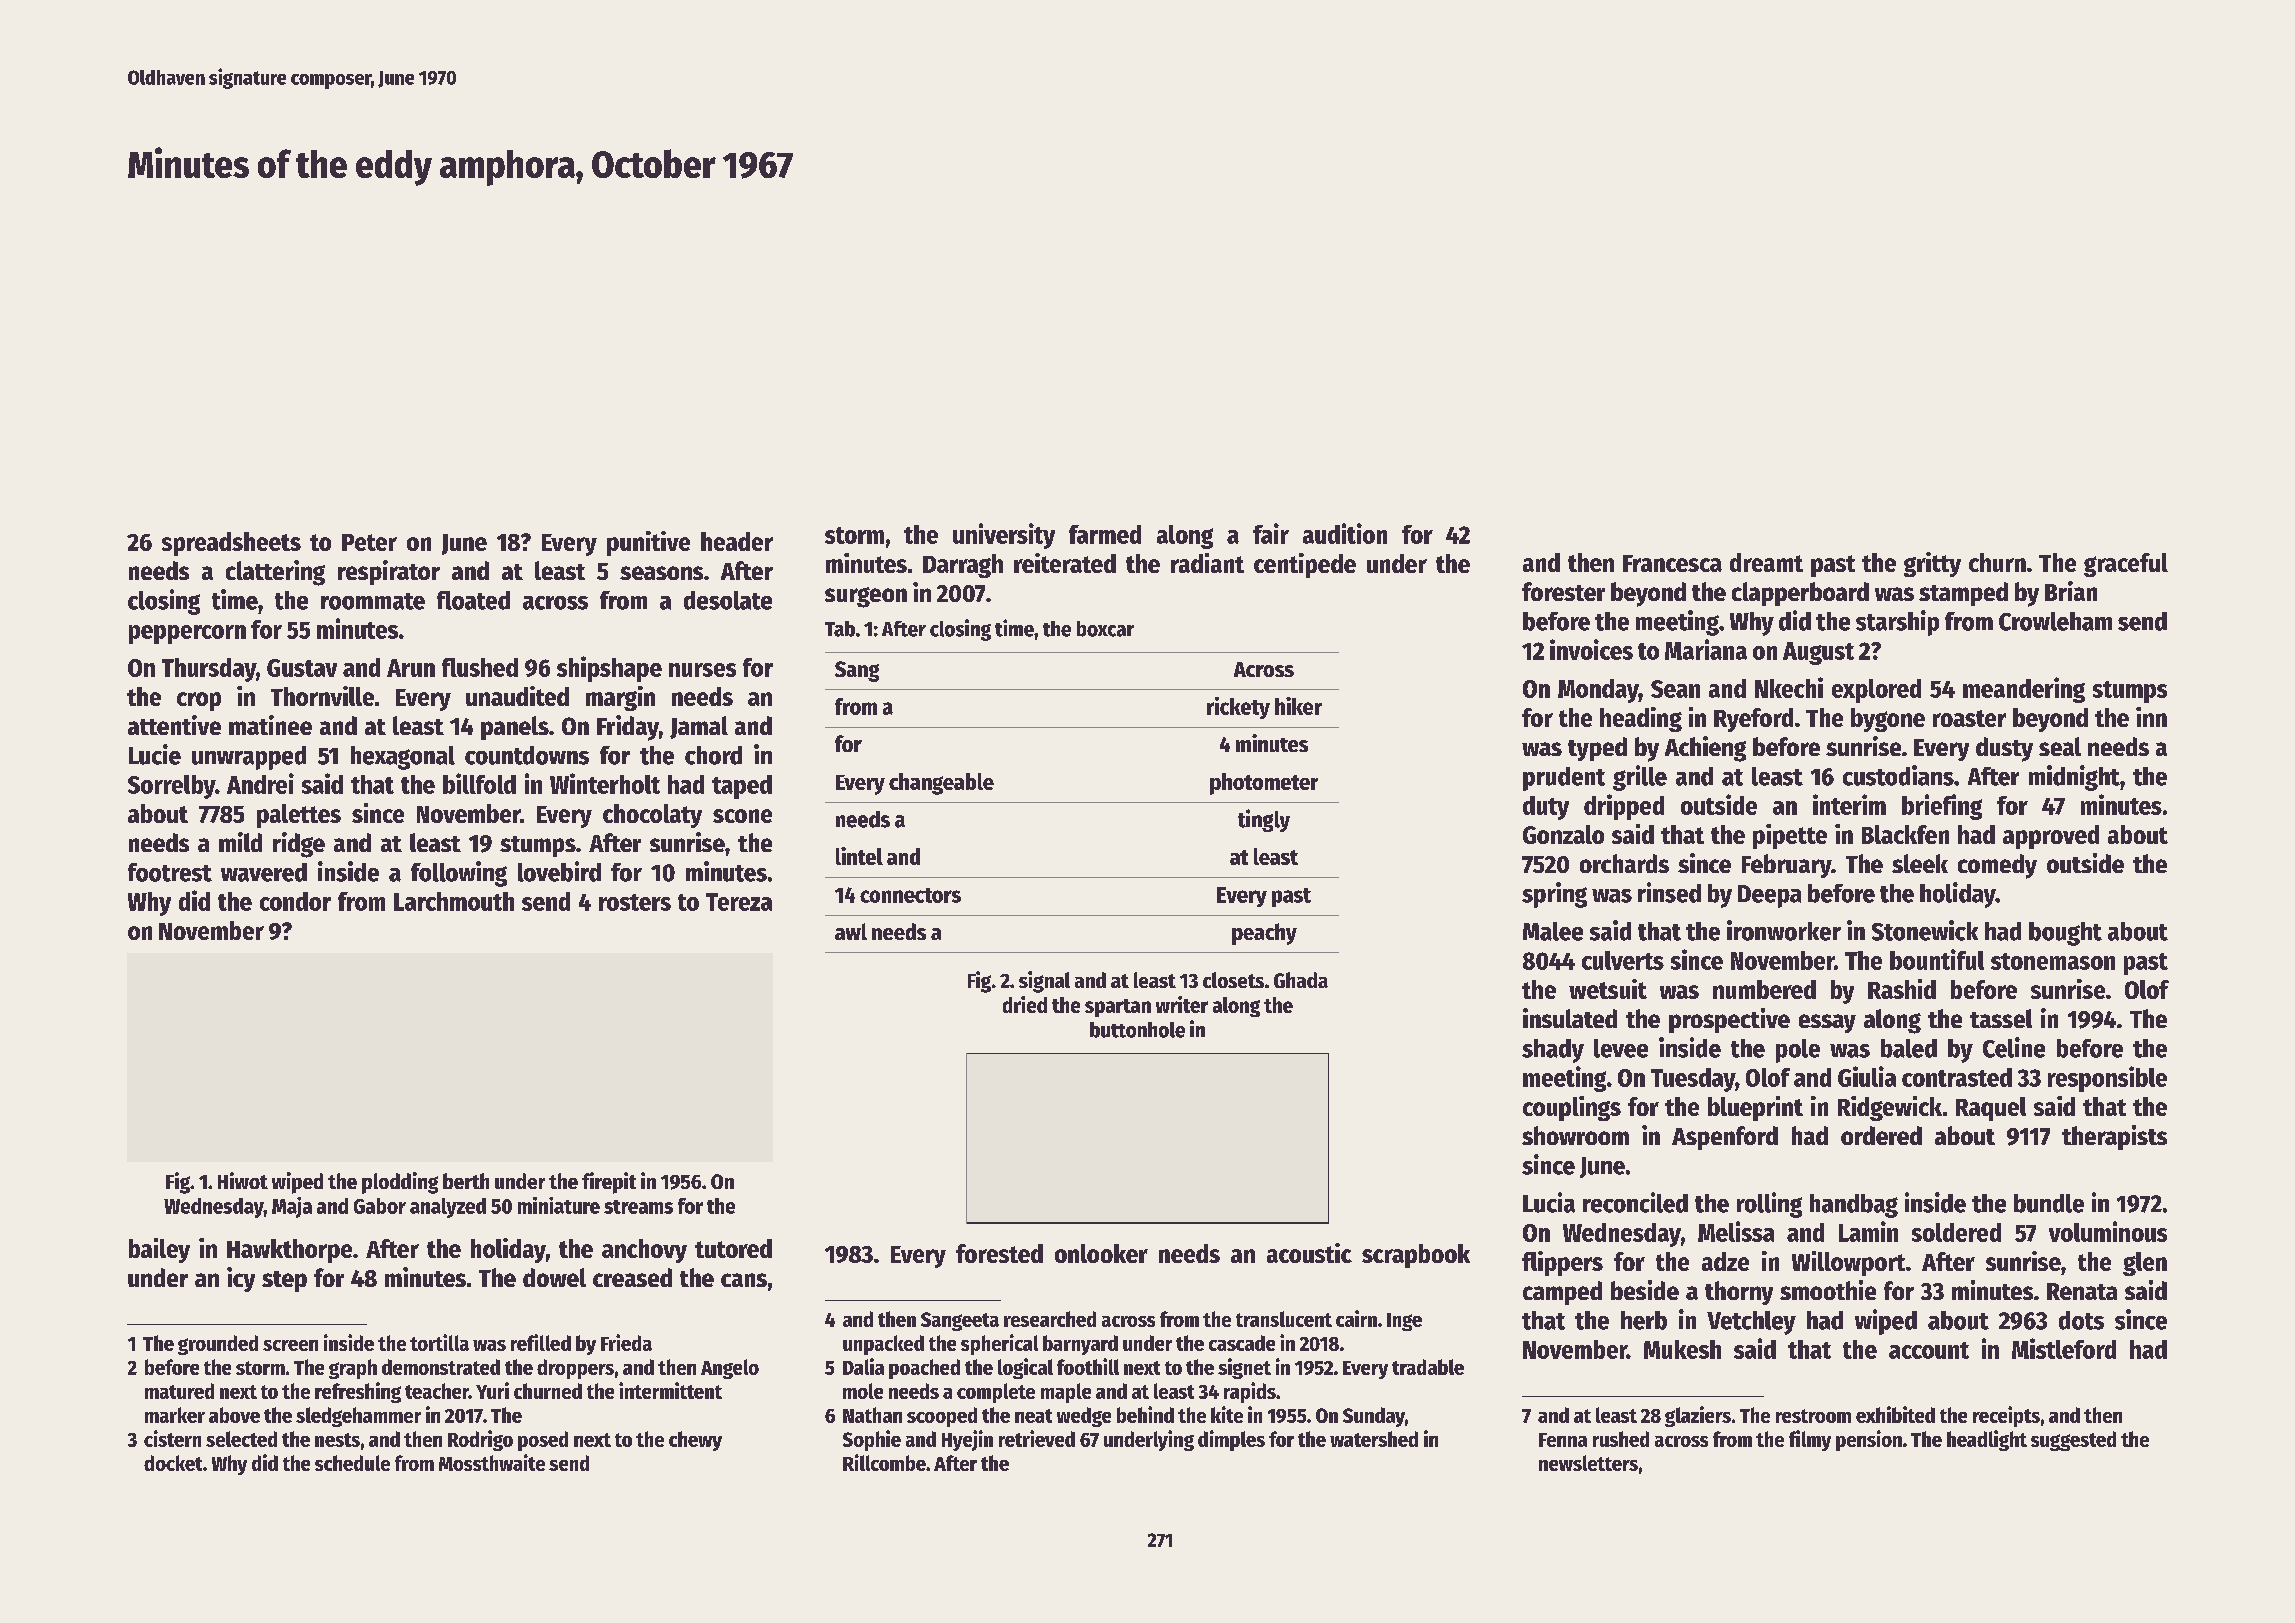  I want to click on flushed, so click(480, 667).
